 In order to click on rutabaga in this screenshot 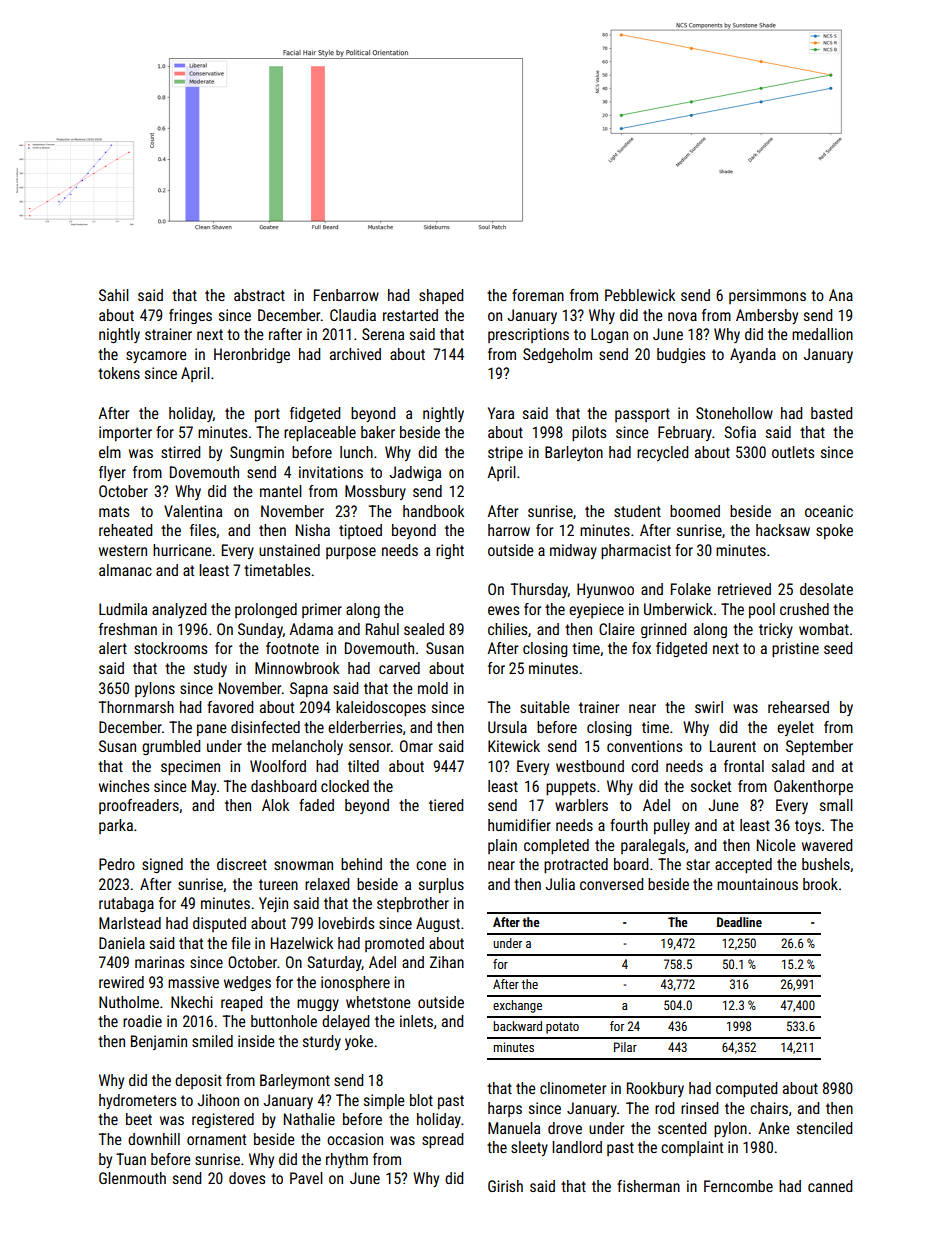, I will do `click(126, 904)`.
